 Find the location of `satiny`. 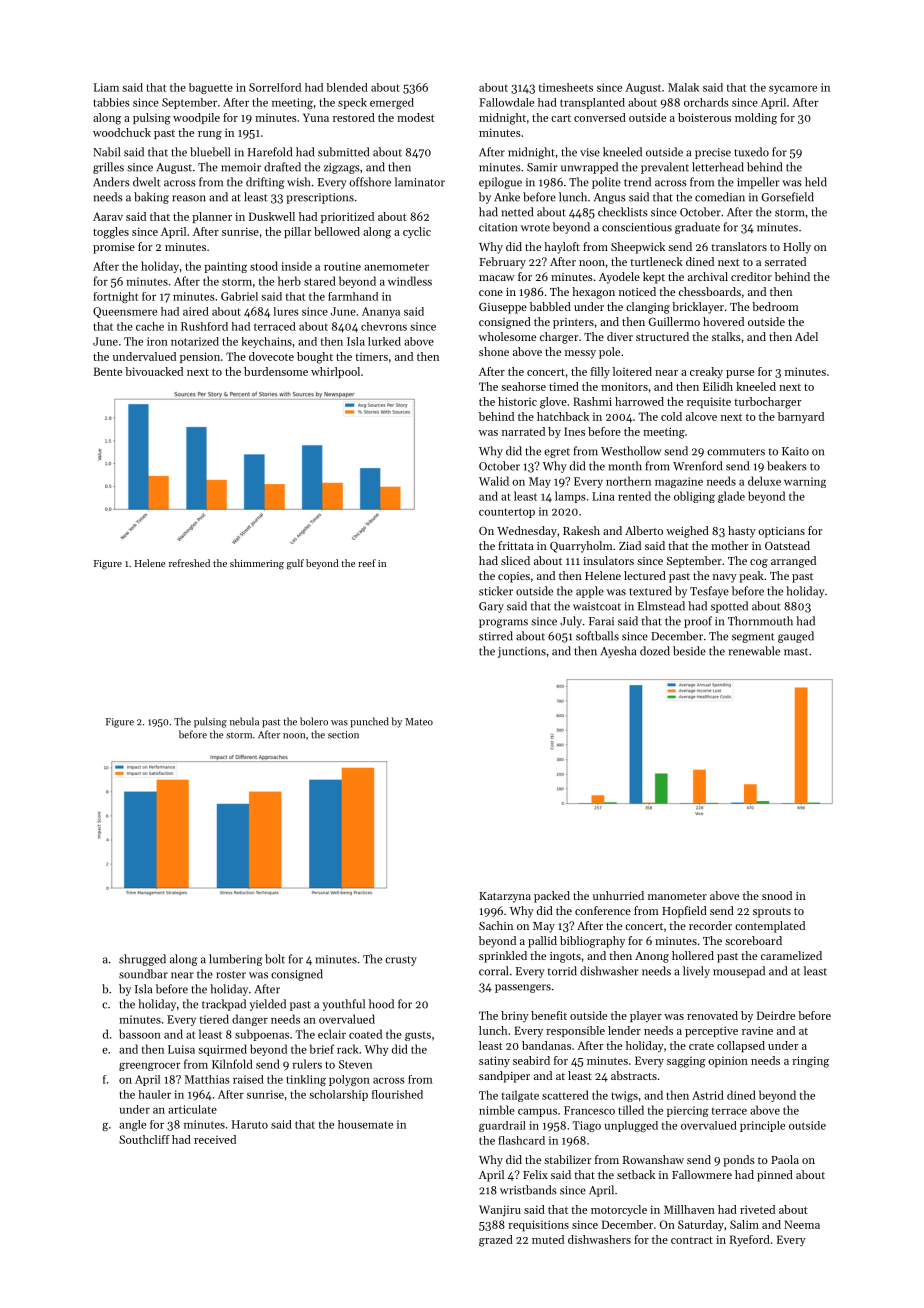

satiny is located at coordinates (494, 1062).
